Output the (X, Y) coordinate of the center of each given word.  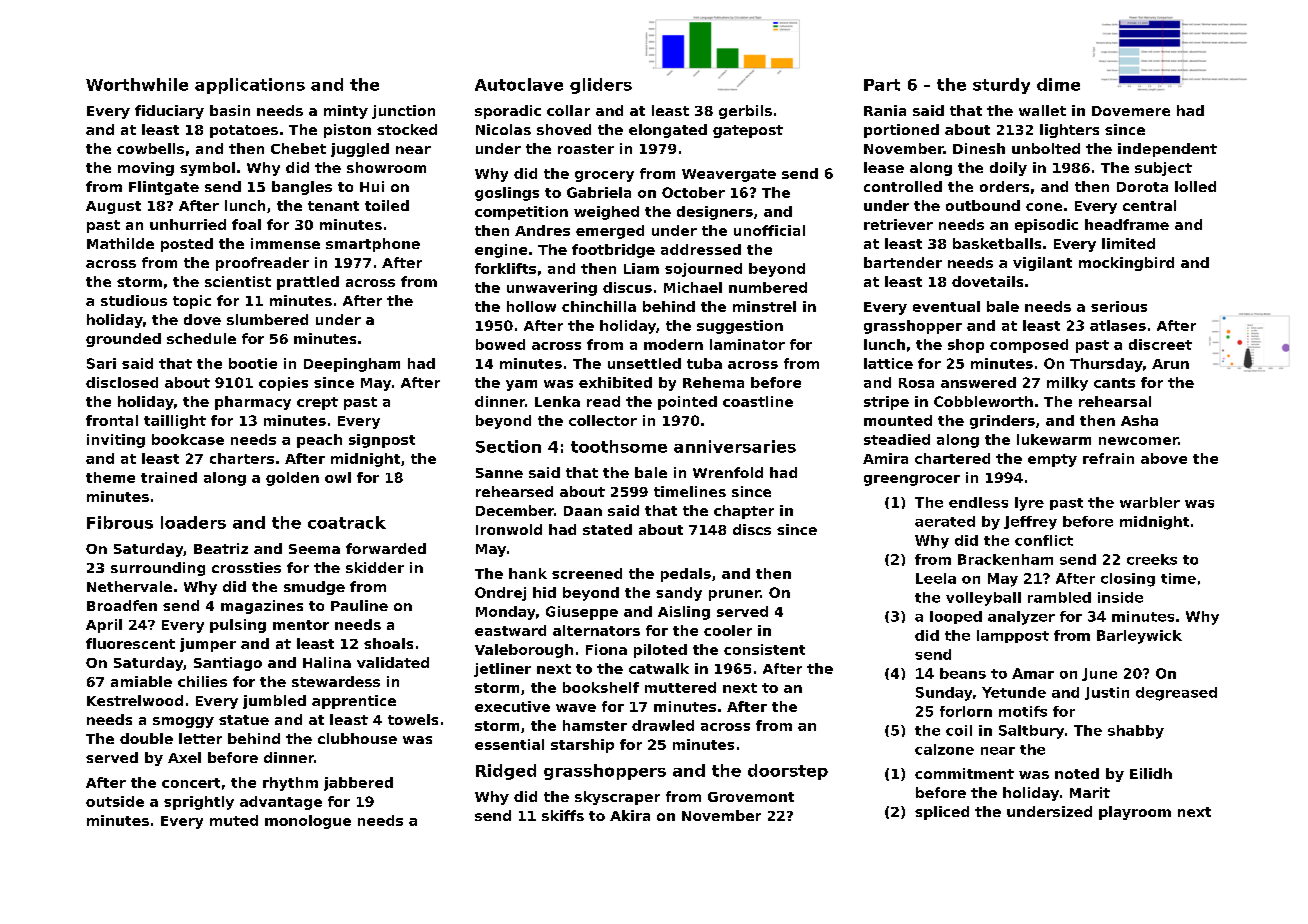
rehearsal (1115, 401)
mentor (301, 625)
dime (1058, 84)
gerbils (745, 112)
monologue (308, 822)
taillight (175, 422)
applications (250, 86)
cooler (728, 630)
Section (508, 446)
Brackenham (1005, 559)
